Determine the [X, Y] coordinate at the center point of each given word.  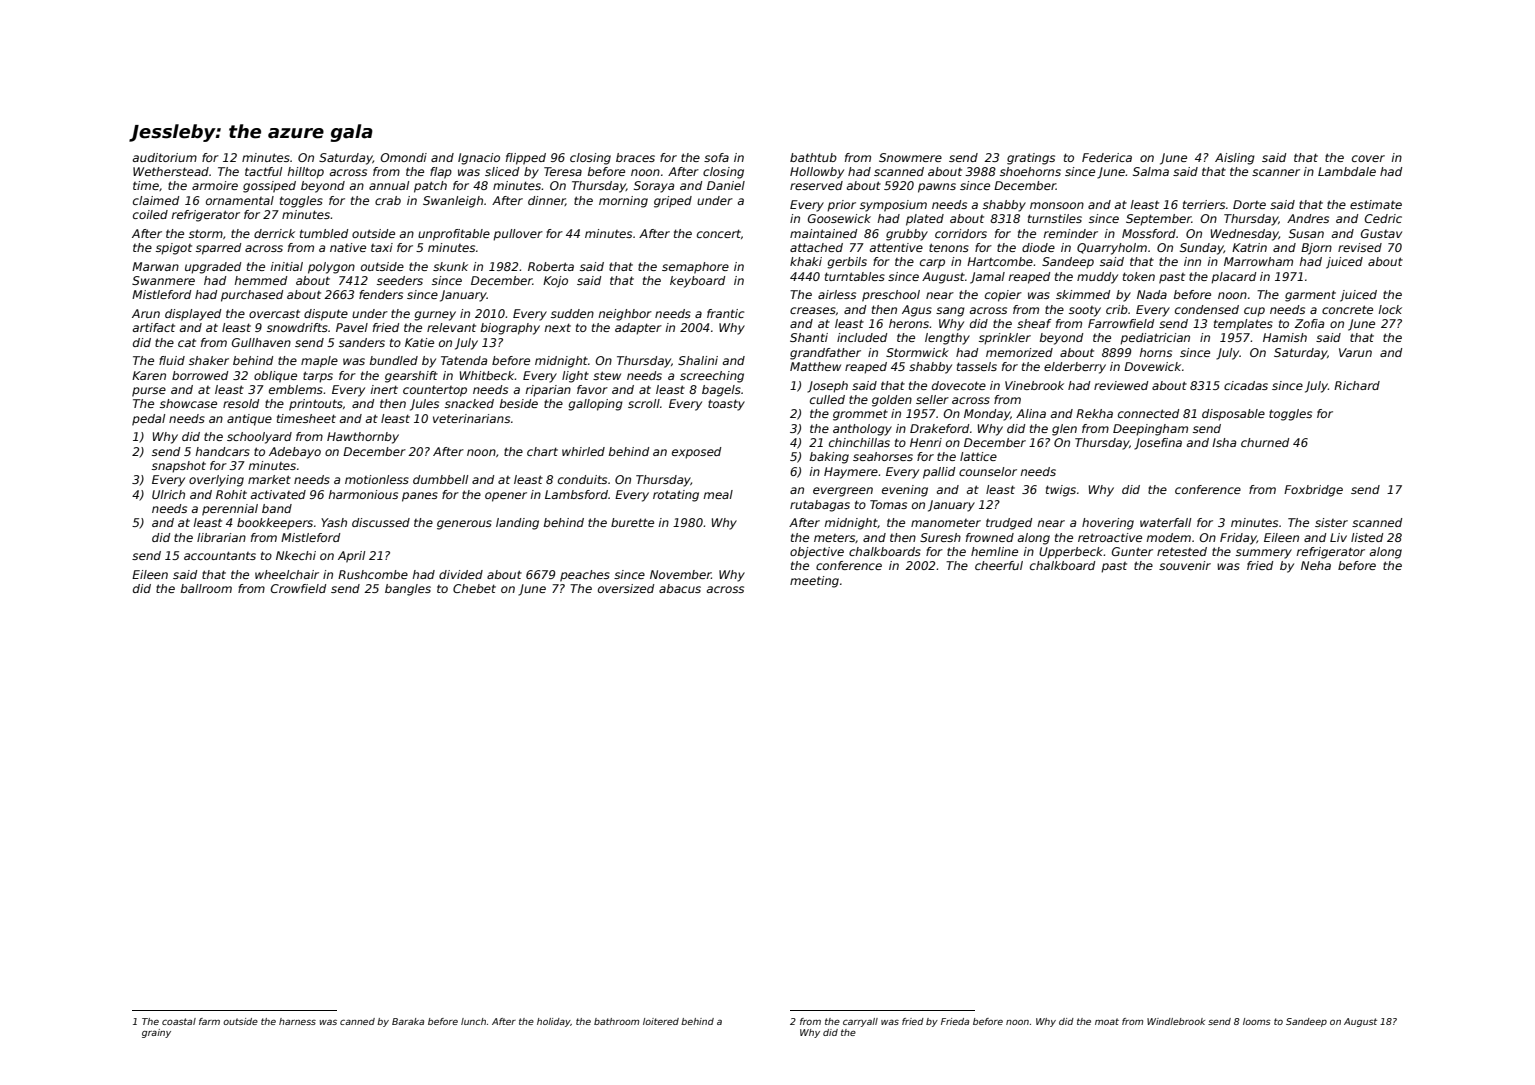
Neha [1316, 565]
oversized [626, 588]
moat [1107, 1021]
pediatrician [1155, 339]
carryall [860, 1022]
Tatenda [464, 360]
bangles [408, 590]
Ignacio [479, 159]
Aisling [1235, 159]
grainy [156, 1033]
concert [719, 233]
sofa [716, 157]
